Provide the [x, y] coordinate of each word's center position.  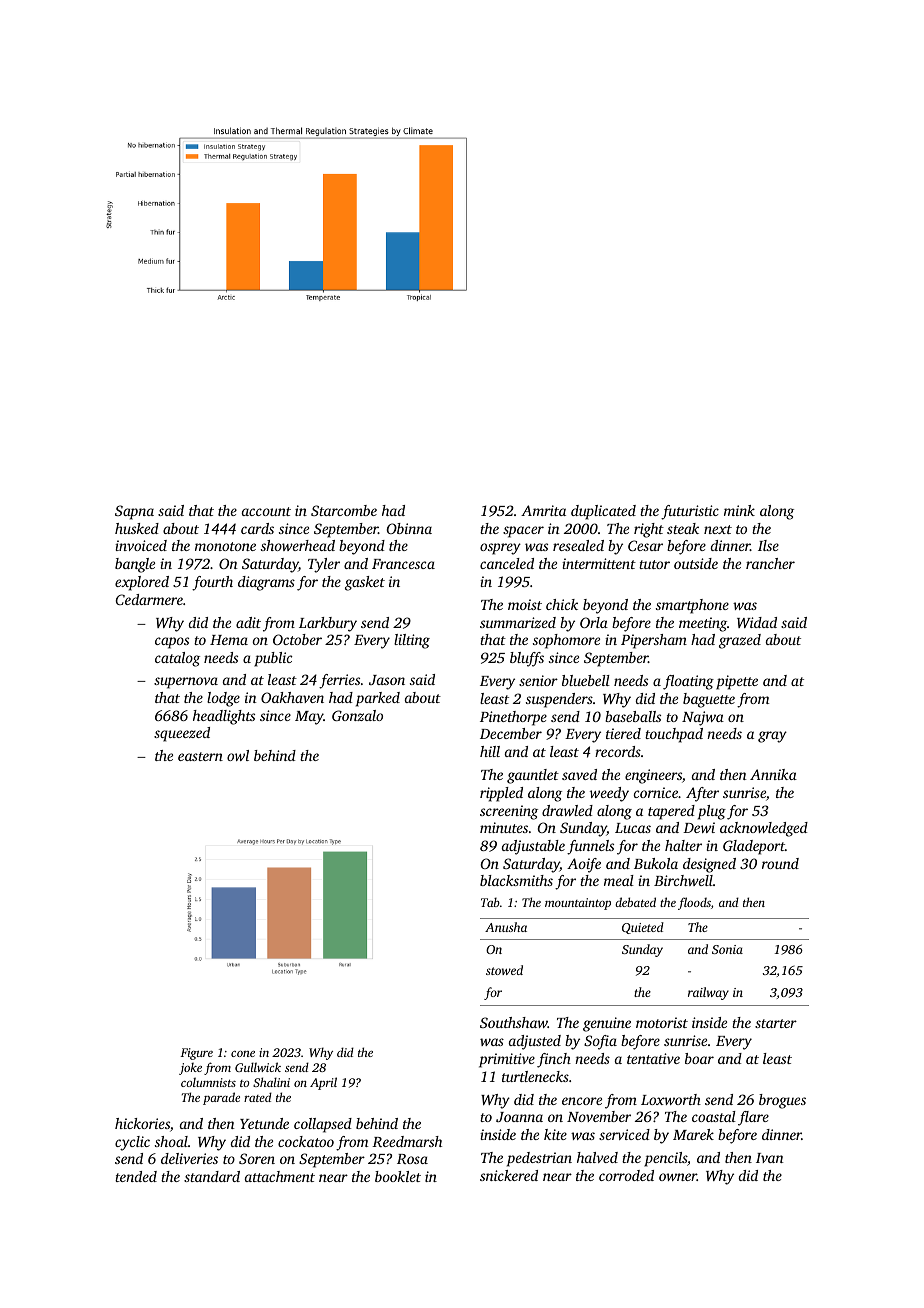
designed [709, 865]
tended [136, 1176]
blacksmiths [516, 880]
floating [688, 682]
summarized [518, 622]
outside [696, 563]
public [273, 659]
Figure [197, 1054]
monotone [225, 546]
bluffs [527, 659]
